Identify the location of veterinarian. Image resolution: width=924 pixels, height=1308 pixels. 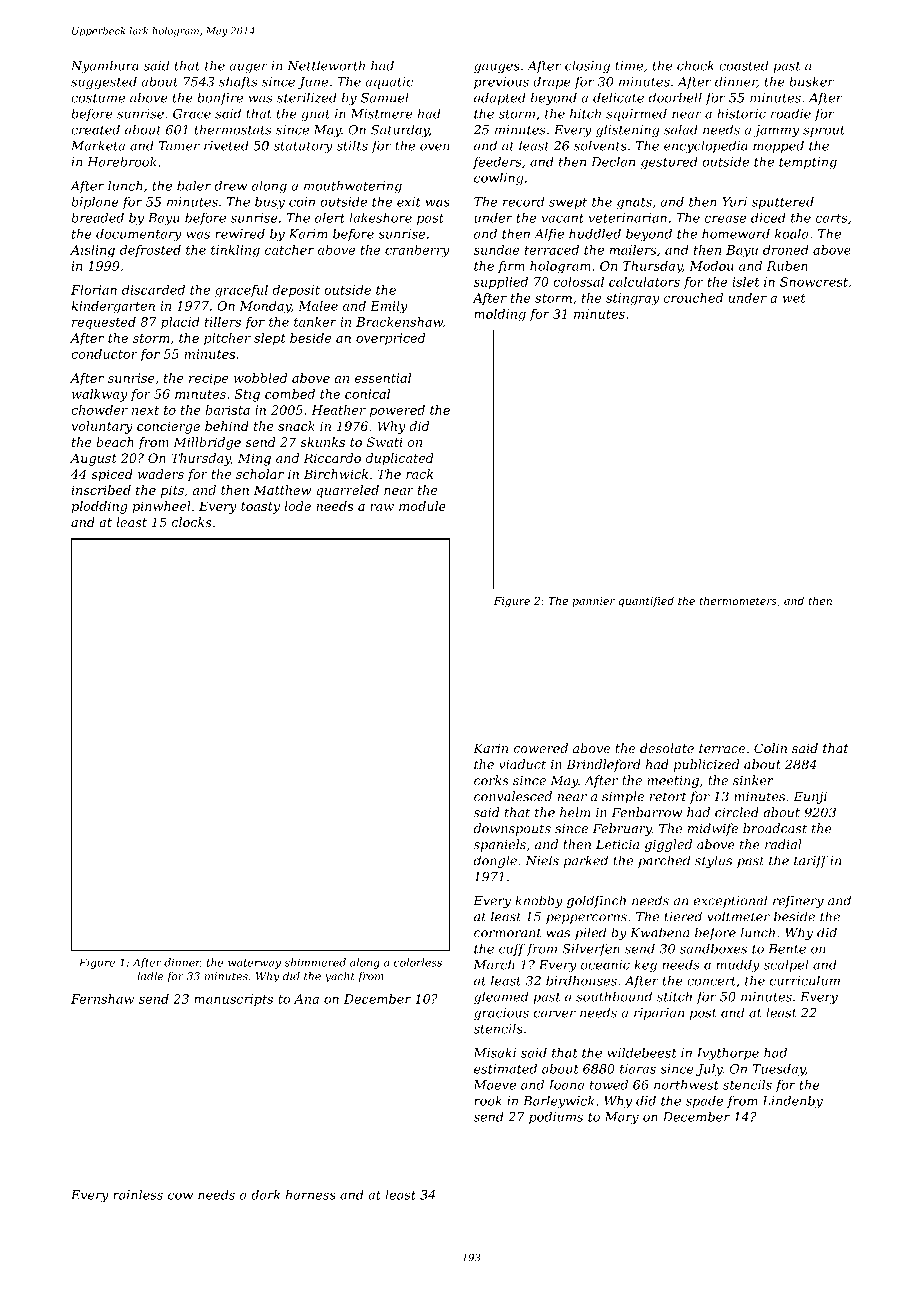
(628, 218).
